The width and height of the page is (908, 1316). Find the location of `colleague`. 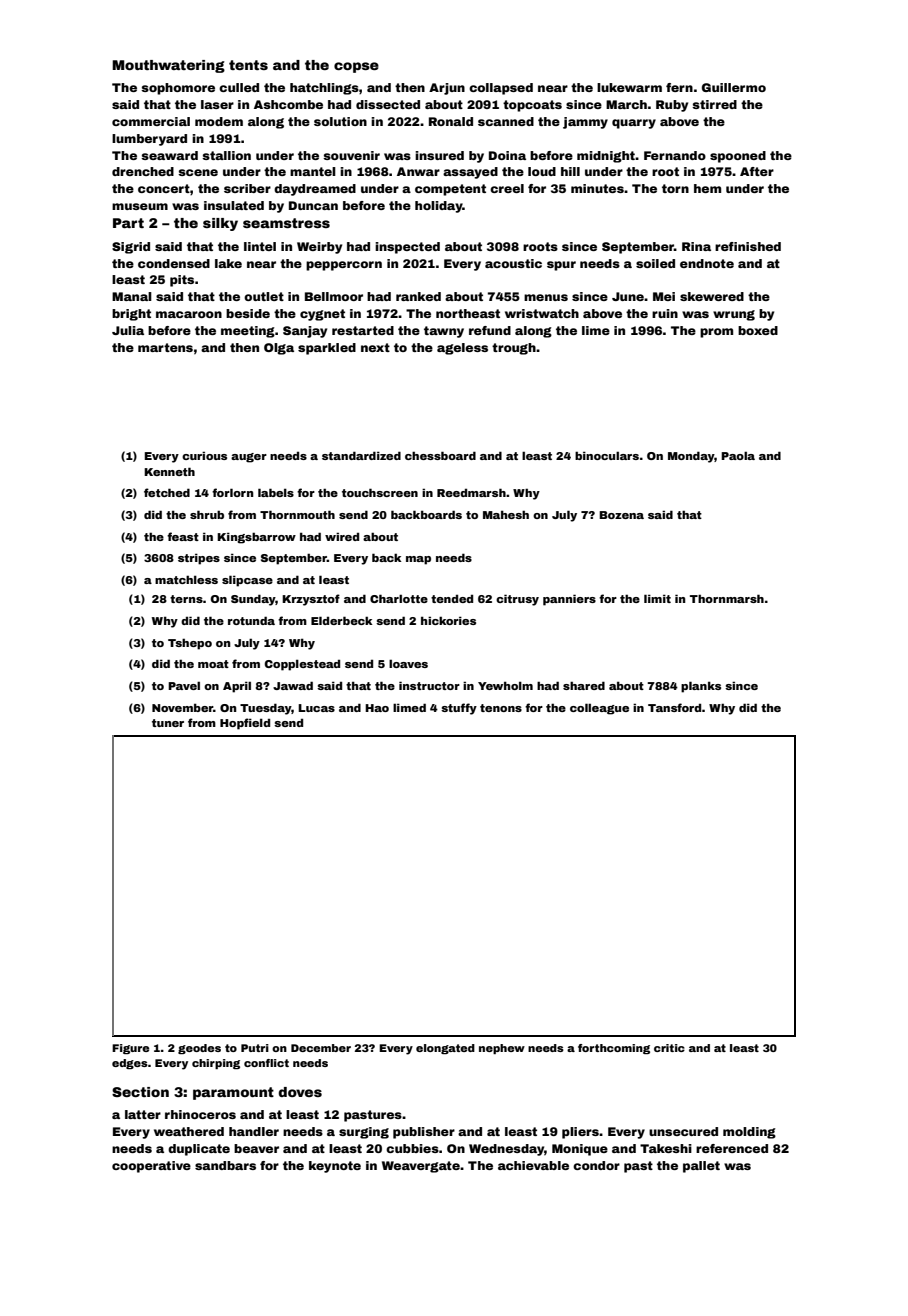

colleague is located at coordinates (599, 709).
